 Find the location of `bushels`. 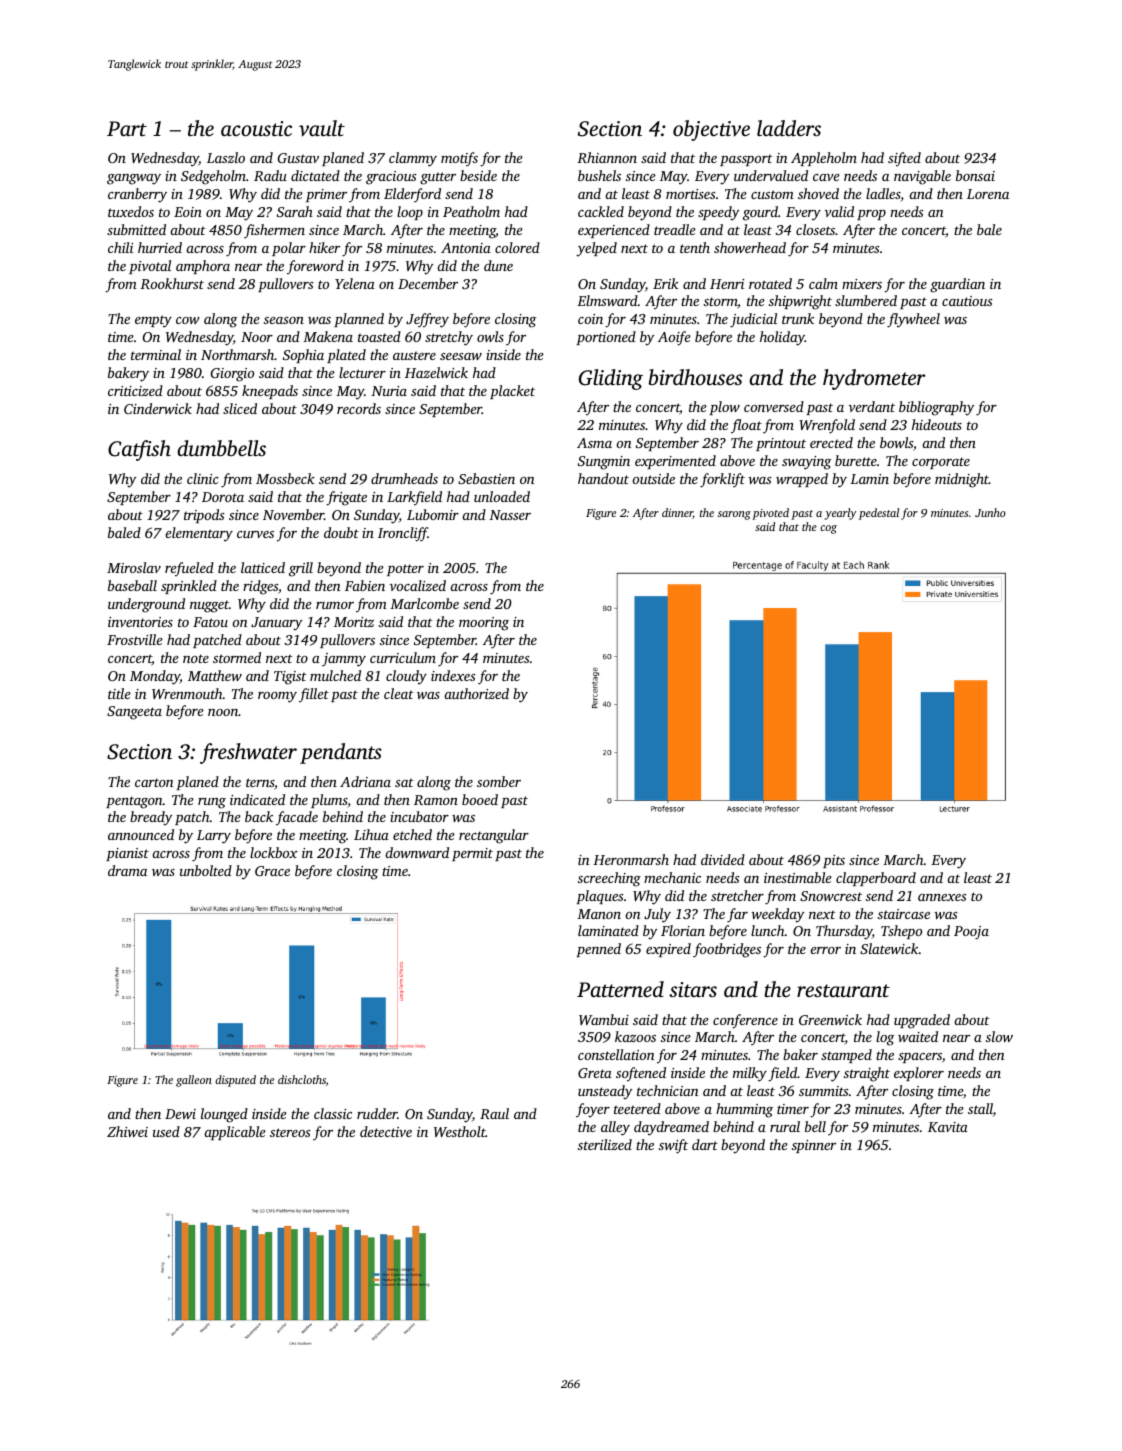

bushels is located at coordinates (599, 175).
